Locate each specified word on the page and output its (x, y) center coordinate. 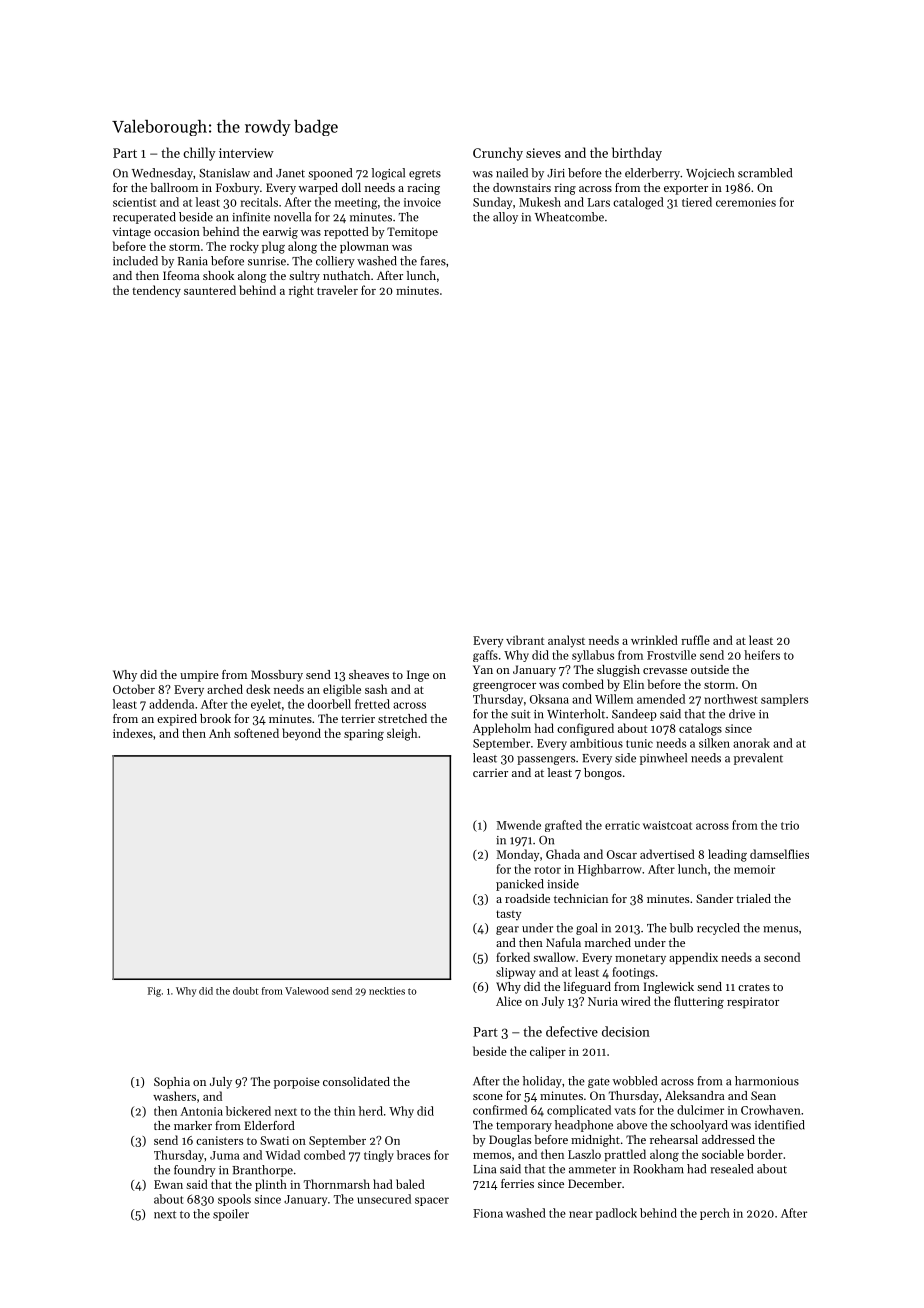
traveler (337, 290)
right (301, 291)
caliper (548, 1052)
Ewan (168, 1184)
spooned (330, 174)
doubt (245, 991)
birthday (637, 154)
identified (780, 1125)
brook (215, 718)
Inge (418, 676)
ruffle (695, 640)
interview (246, 153)
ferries (517, 1183)
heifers (762, 655)
